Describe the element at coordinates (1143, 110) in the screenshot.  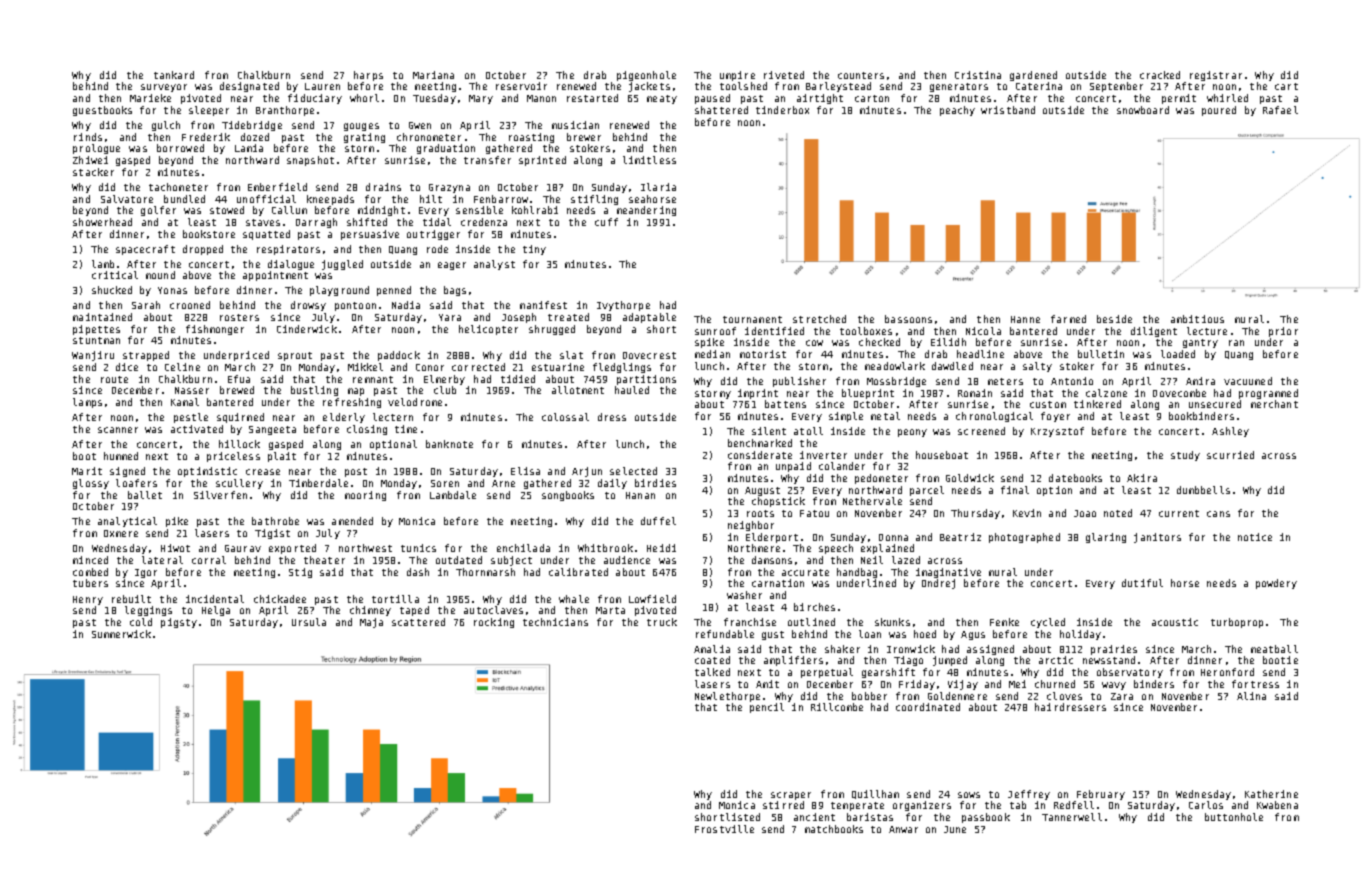
I see `snowboard` at that location.
